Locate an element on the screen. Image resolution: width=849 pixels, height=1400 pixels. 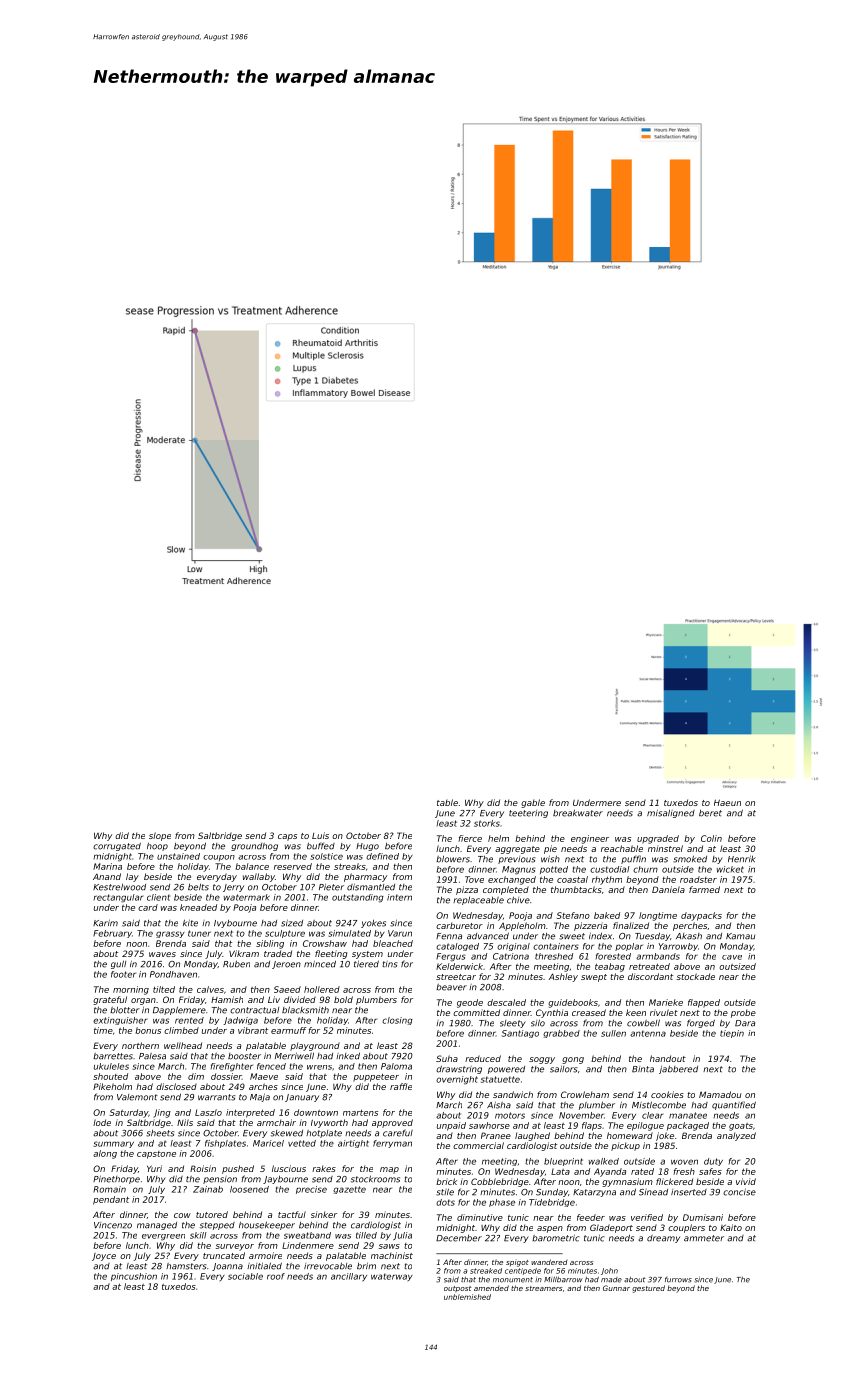
pincushion is located at coordinates (134, 1277).
